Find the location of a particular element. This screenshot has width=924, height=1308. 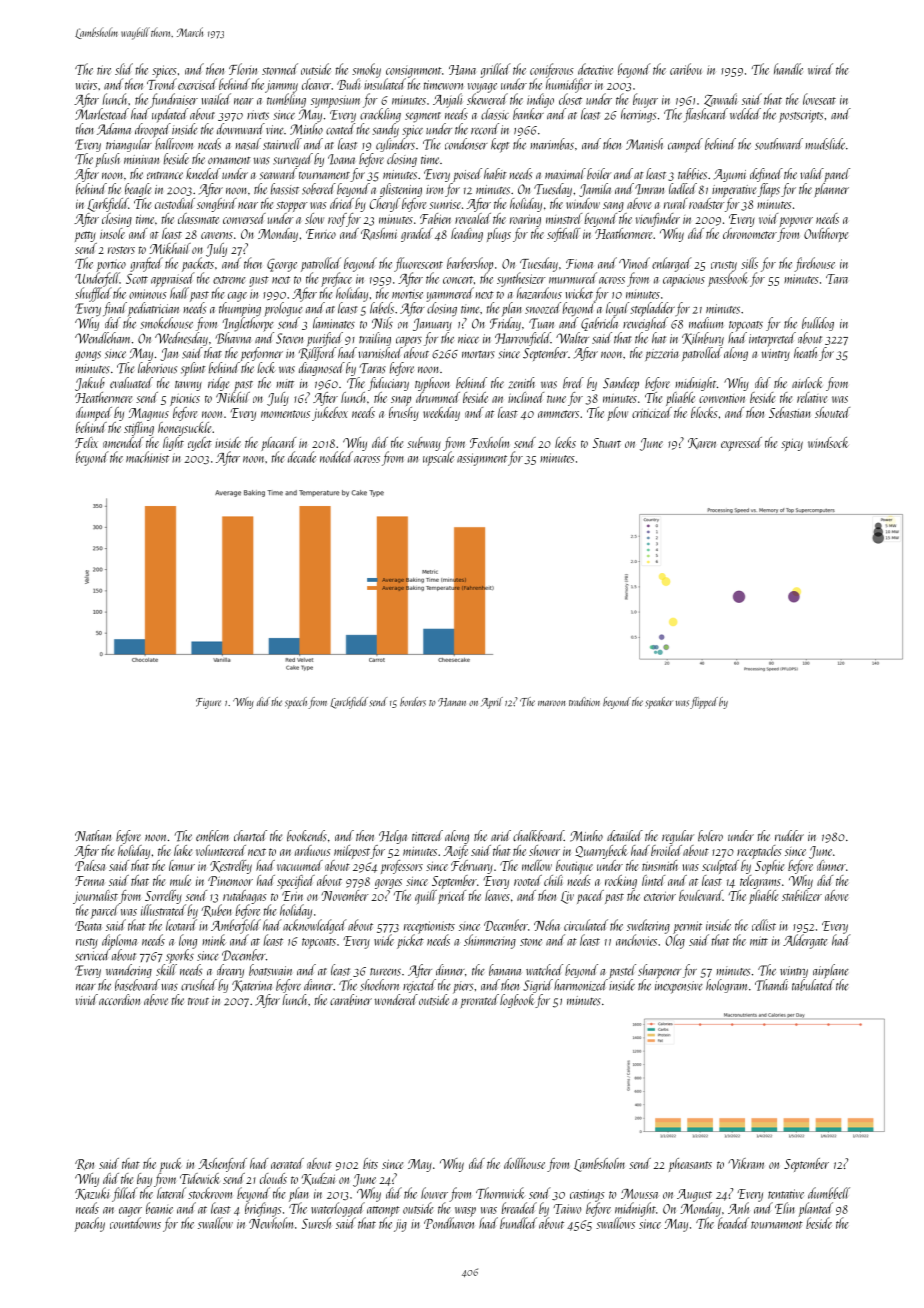

Anjali is located at coordinates (447, 100).
